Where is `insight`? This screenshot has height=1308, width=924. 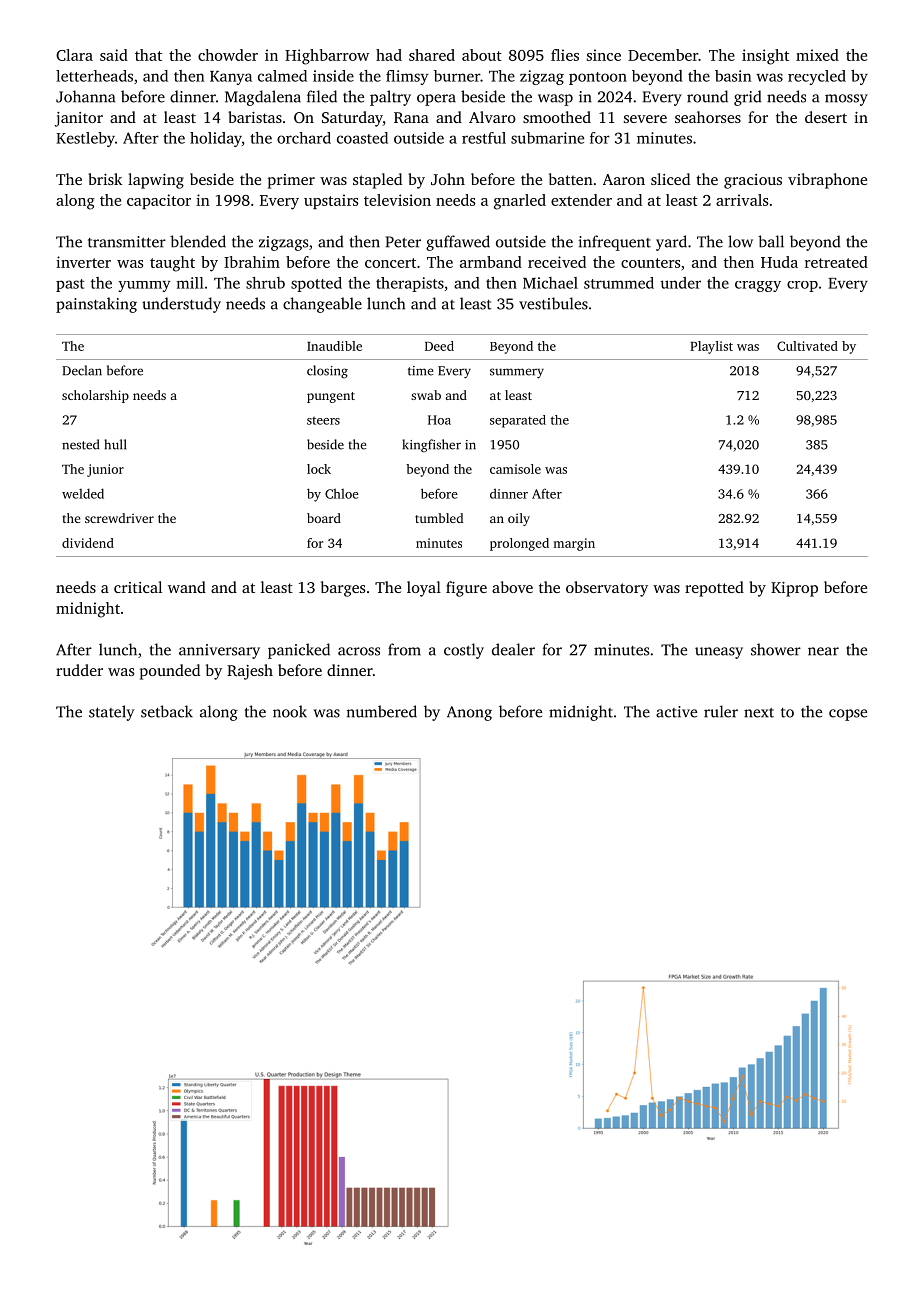 insight is located at coordinates (765, 57).
